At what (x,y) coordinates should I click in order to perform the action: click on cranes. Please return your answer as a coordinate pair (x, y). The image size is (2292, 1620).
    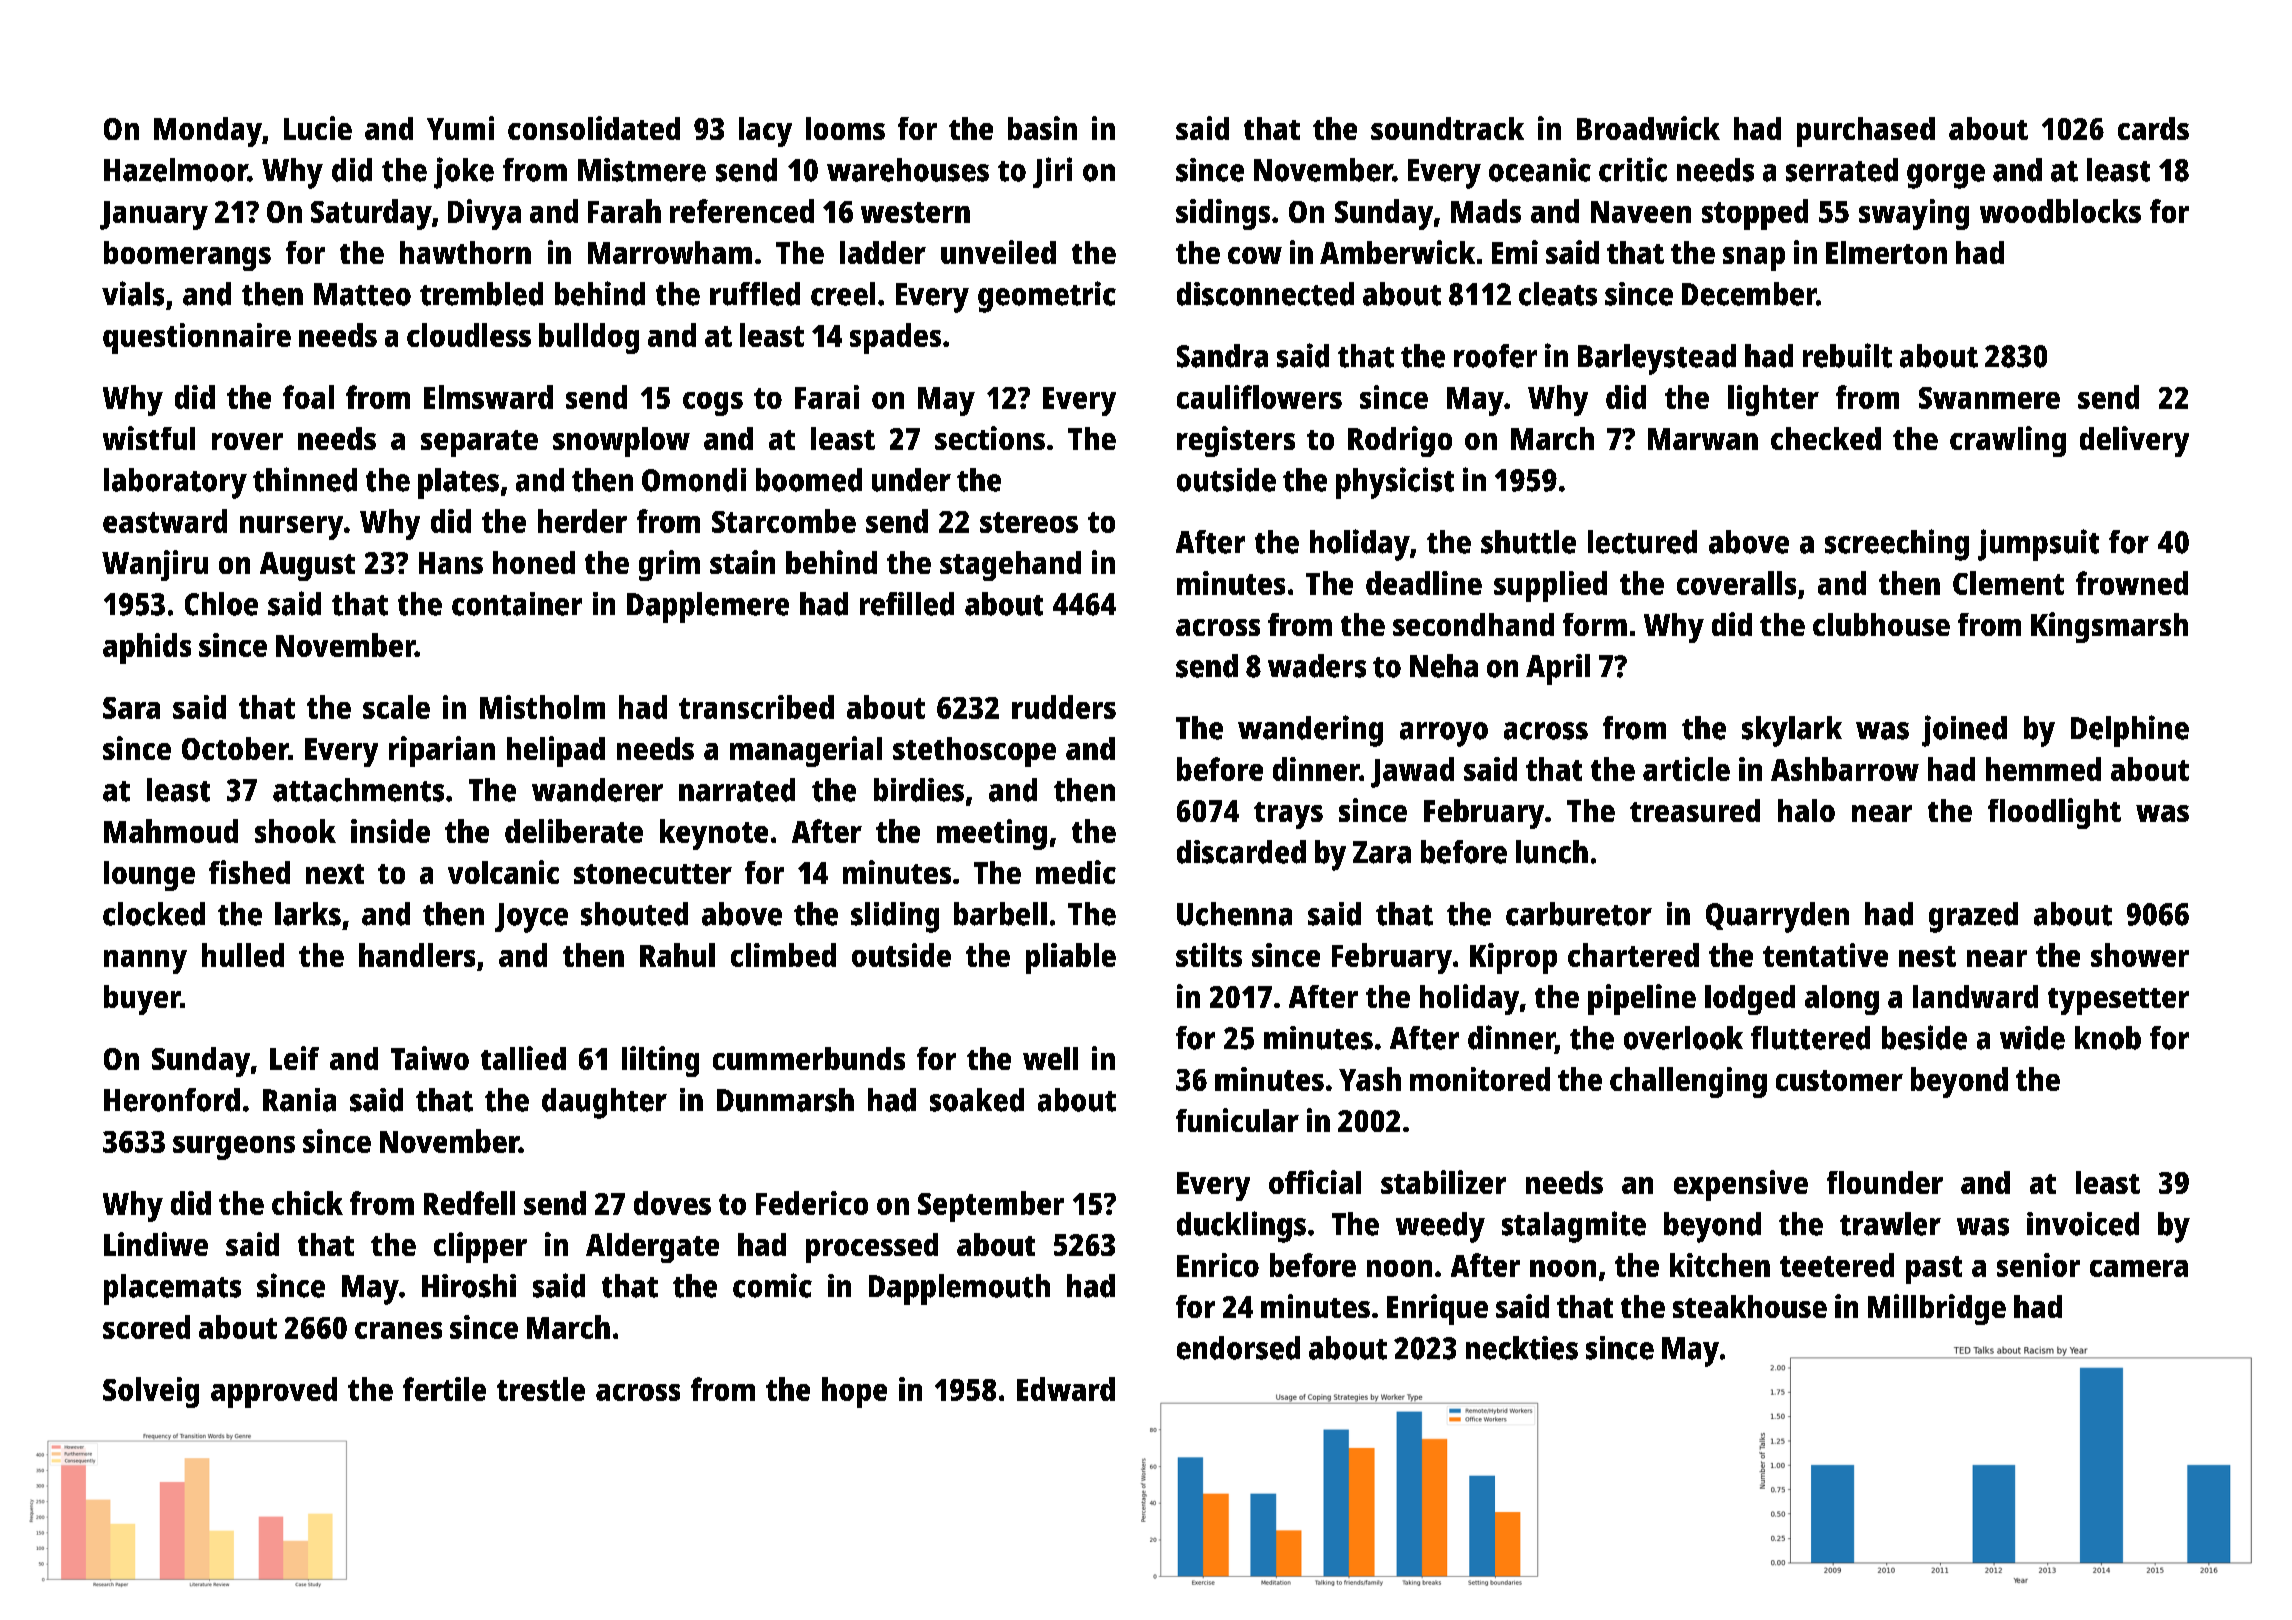
    Looking at the image, I should click on (398, 1330).
